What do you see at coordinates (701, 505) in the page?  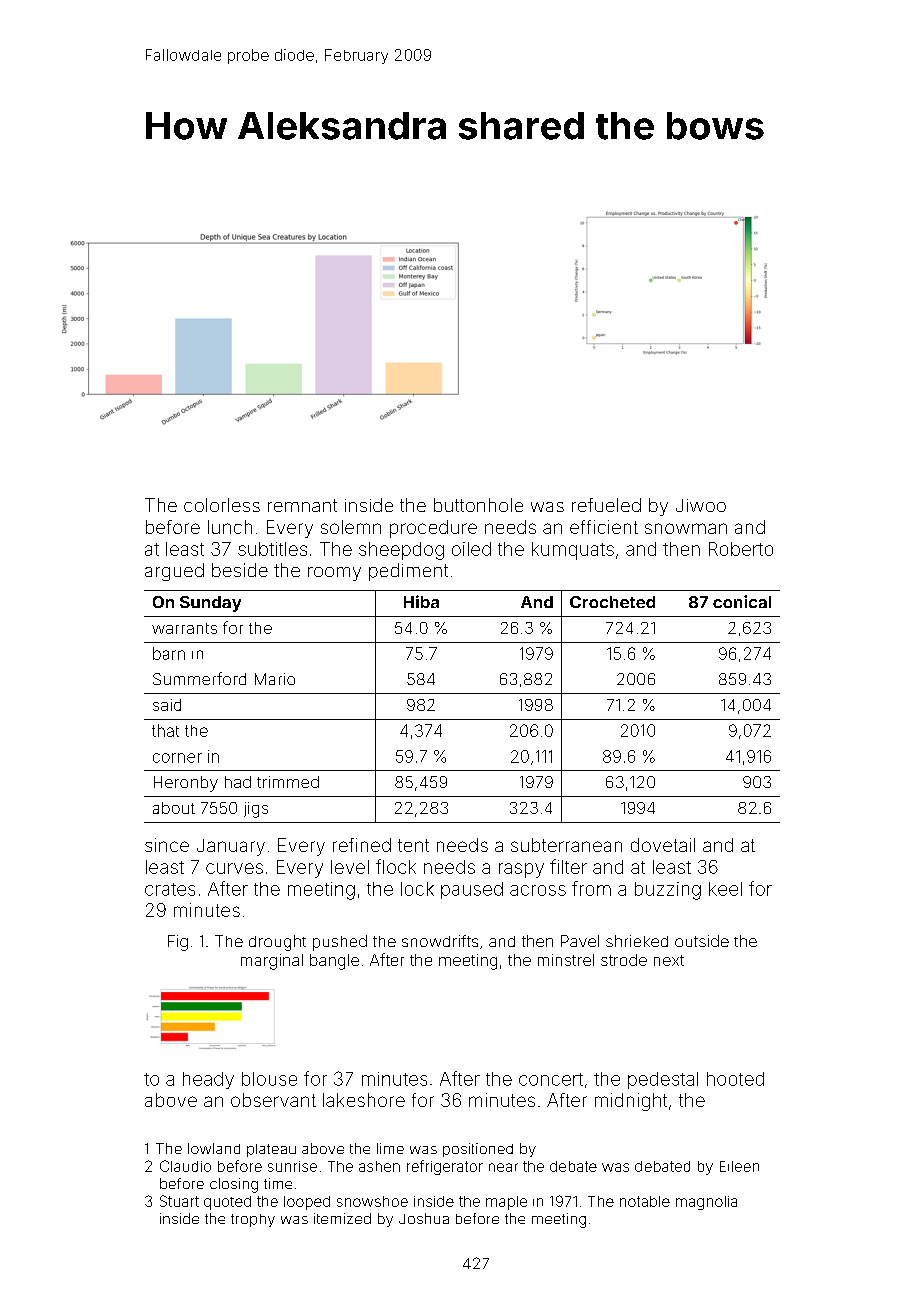 I see `Jiwoo` at bounding box center [701, 505].
